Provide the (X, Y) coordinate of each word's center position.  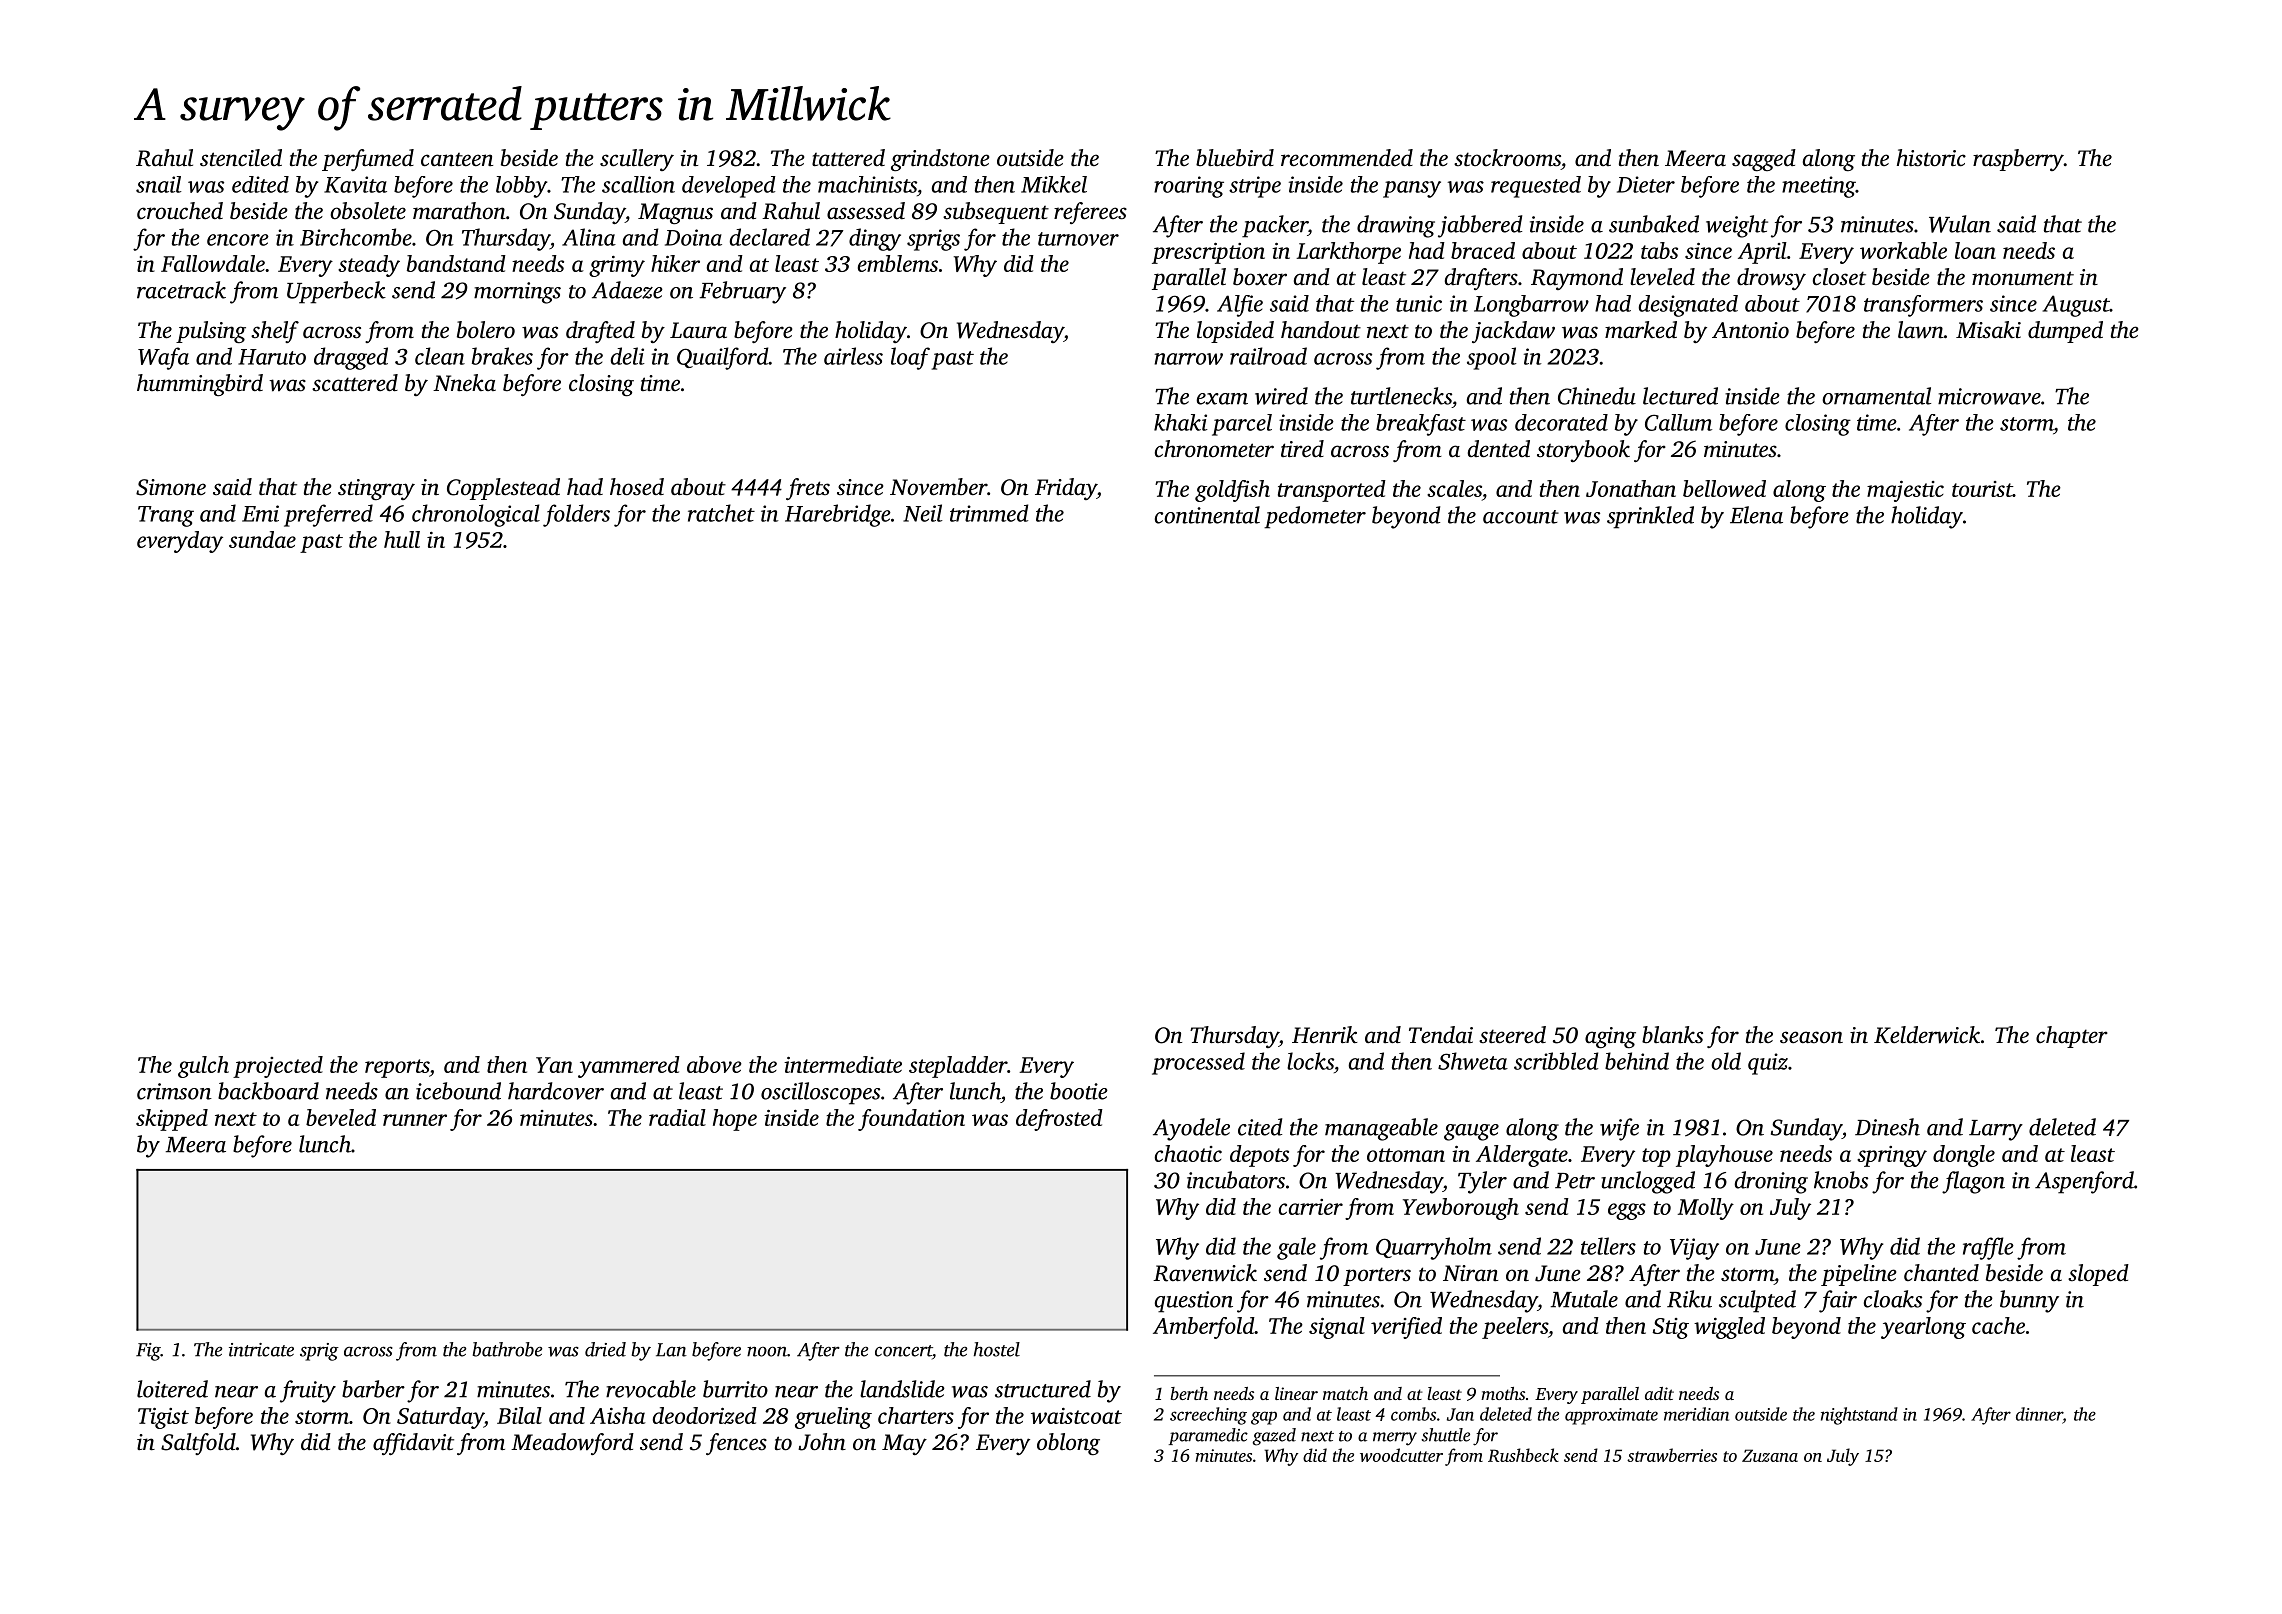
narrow (1188, 359)
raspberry (2018, 160)
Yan (554, 1065)
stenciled (241, 158)
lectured (1680, 396)
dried (605, 1349)
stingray (376, 489)
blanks (1672, 1035)
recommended (1347, 158)
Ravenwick (1205, 1273)
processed (1198, 1063)
